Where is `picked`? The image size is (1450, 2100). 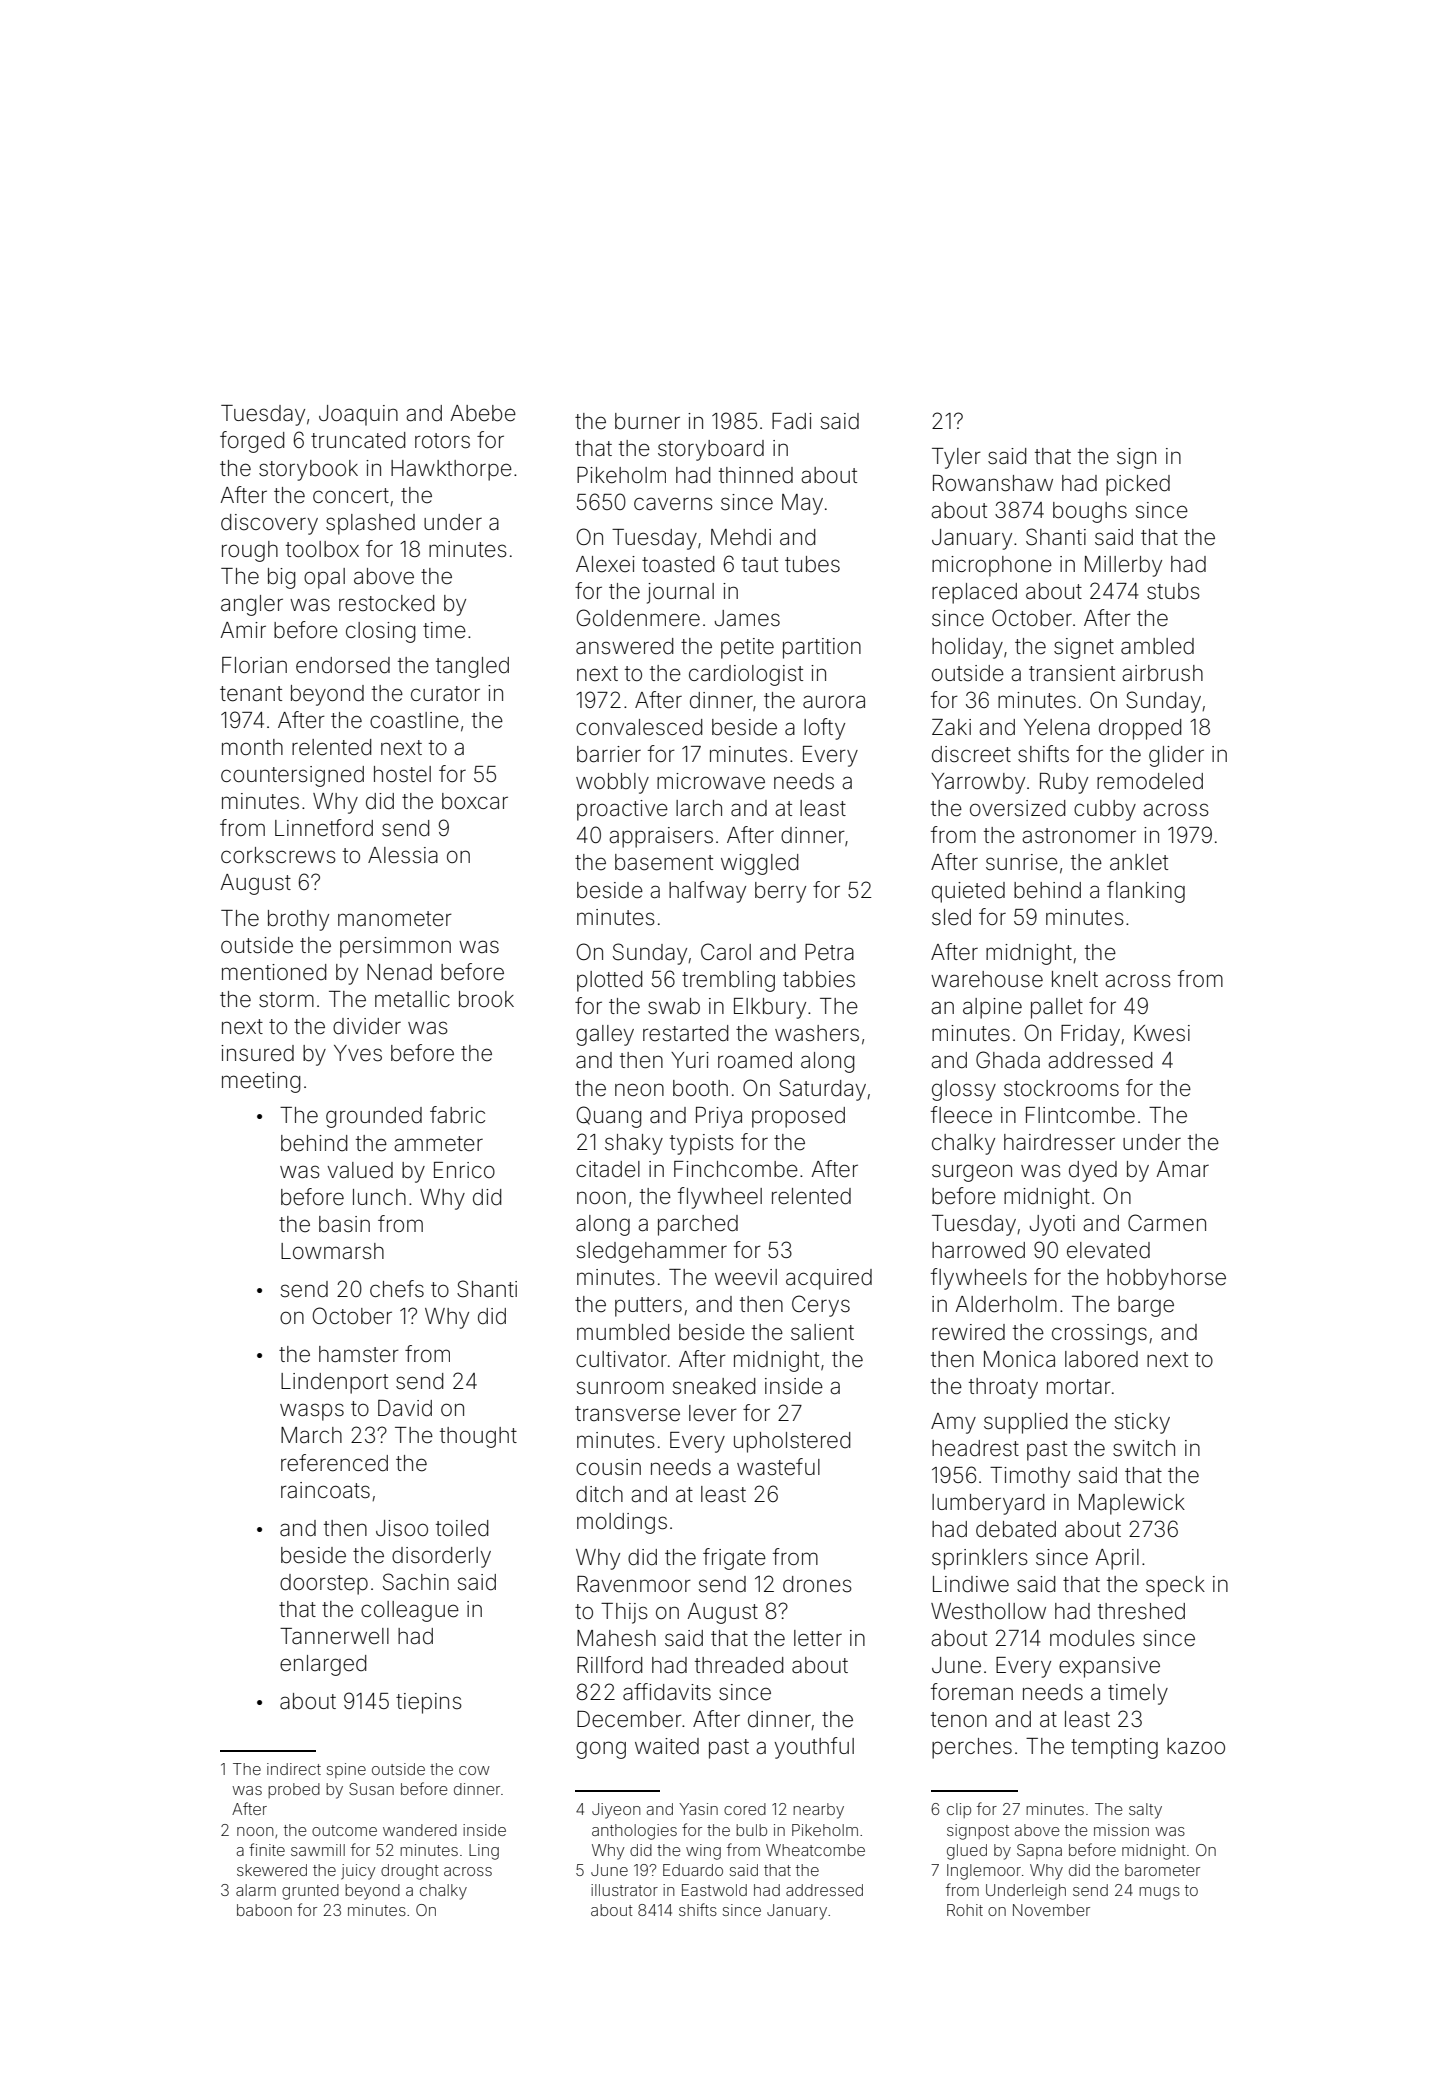 picked is located at coordinates (1138, 485).
